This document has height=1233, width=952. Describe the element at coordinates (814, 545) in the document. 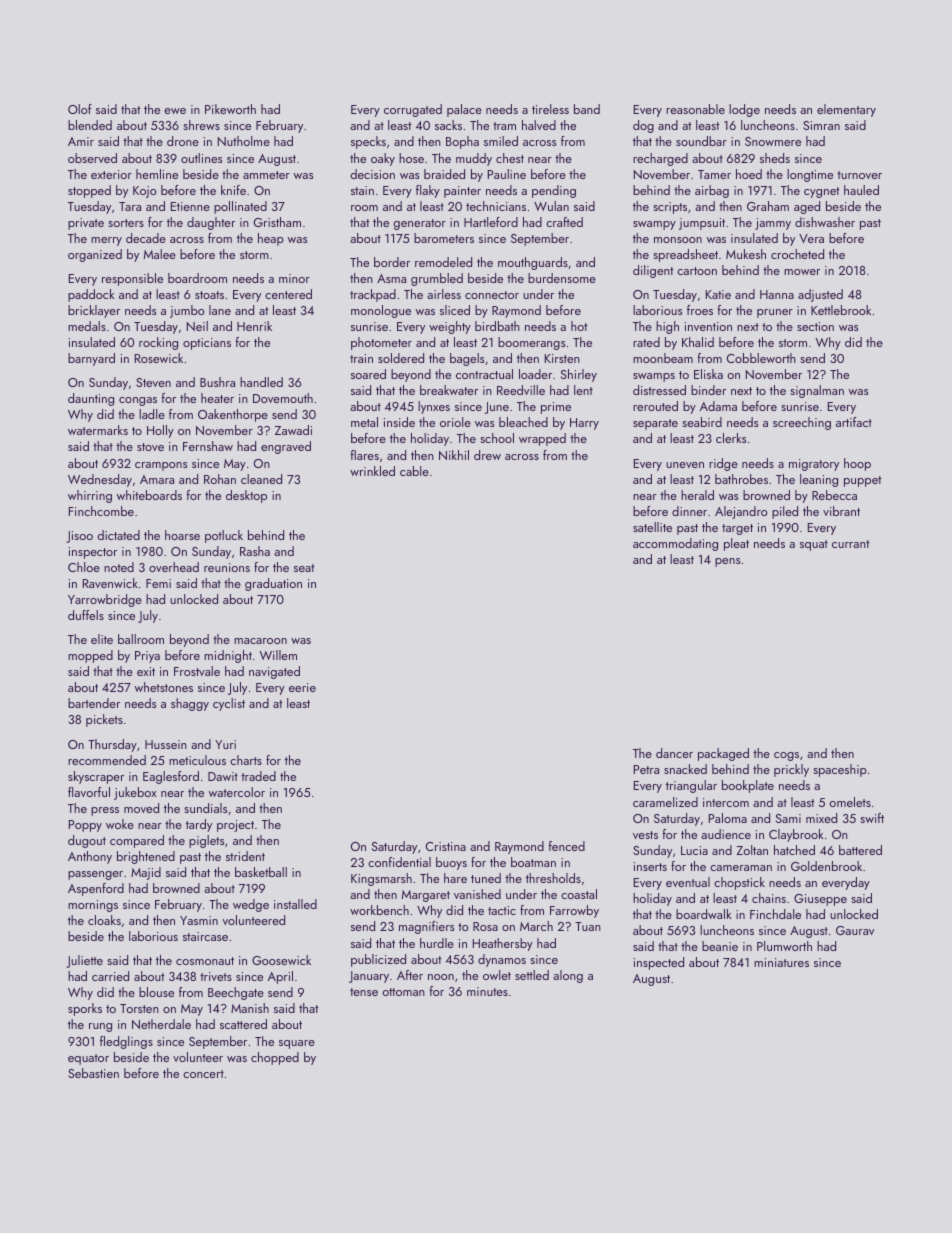

I see `squat` at that location.
